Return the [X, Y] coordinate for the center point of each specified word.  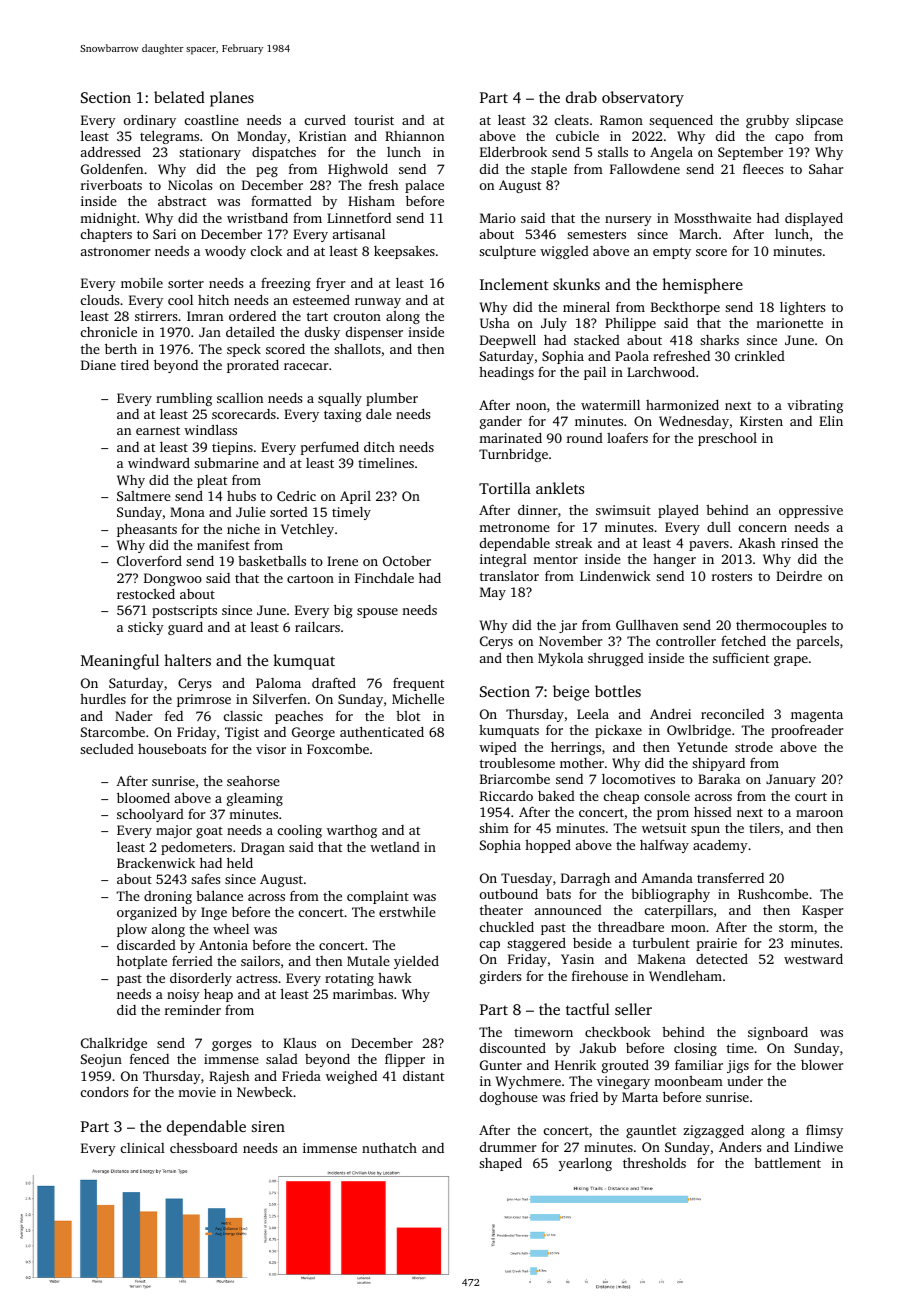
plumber [392, 399]
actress [256, 979]
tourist [374, 120]
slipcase [819, 121]
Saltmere [144, 496]
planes [232, 99]
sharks [719, 340]
